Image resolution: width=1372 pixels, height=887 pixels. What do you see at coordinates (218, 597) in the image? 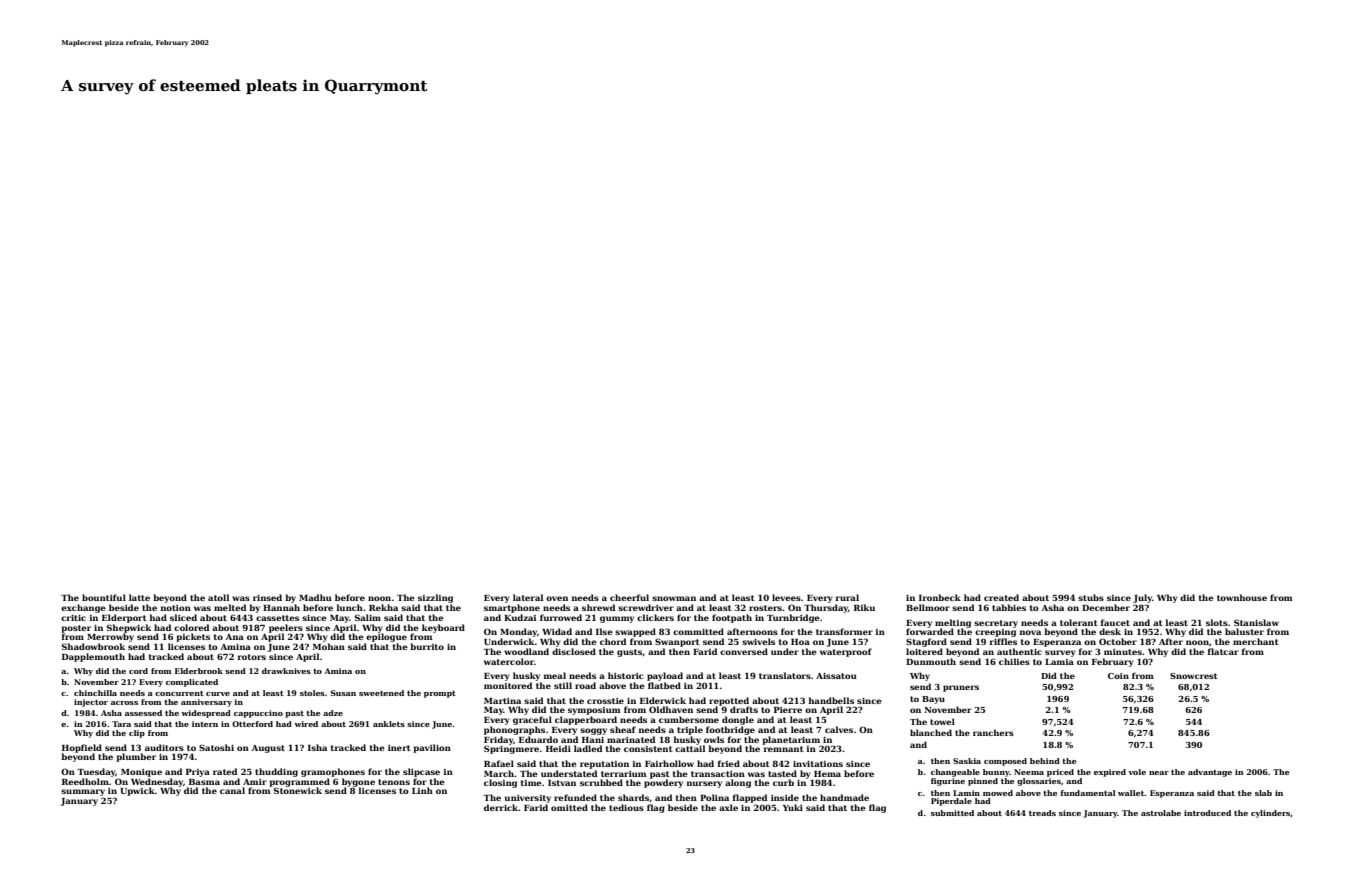
I see `atoll` at bounding box center [218, 597].
